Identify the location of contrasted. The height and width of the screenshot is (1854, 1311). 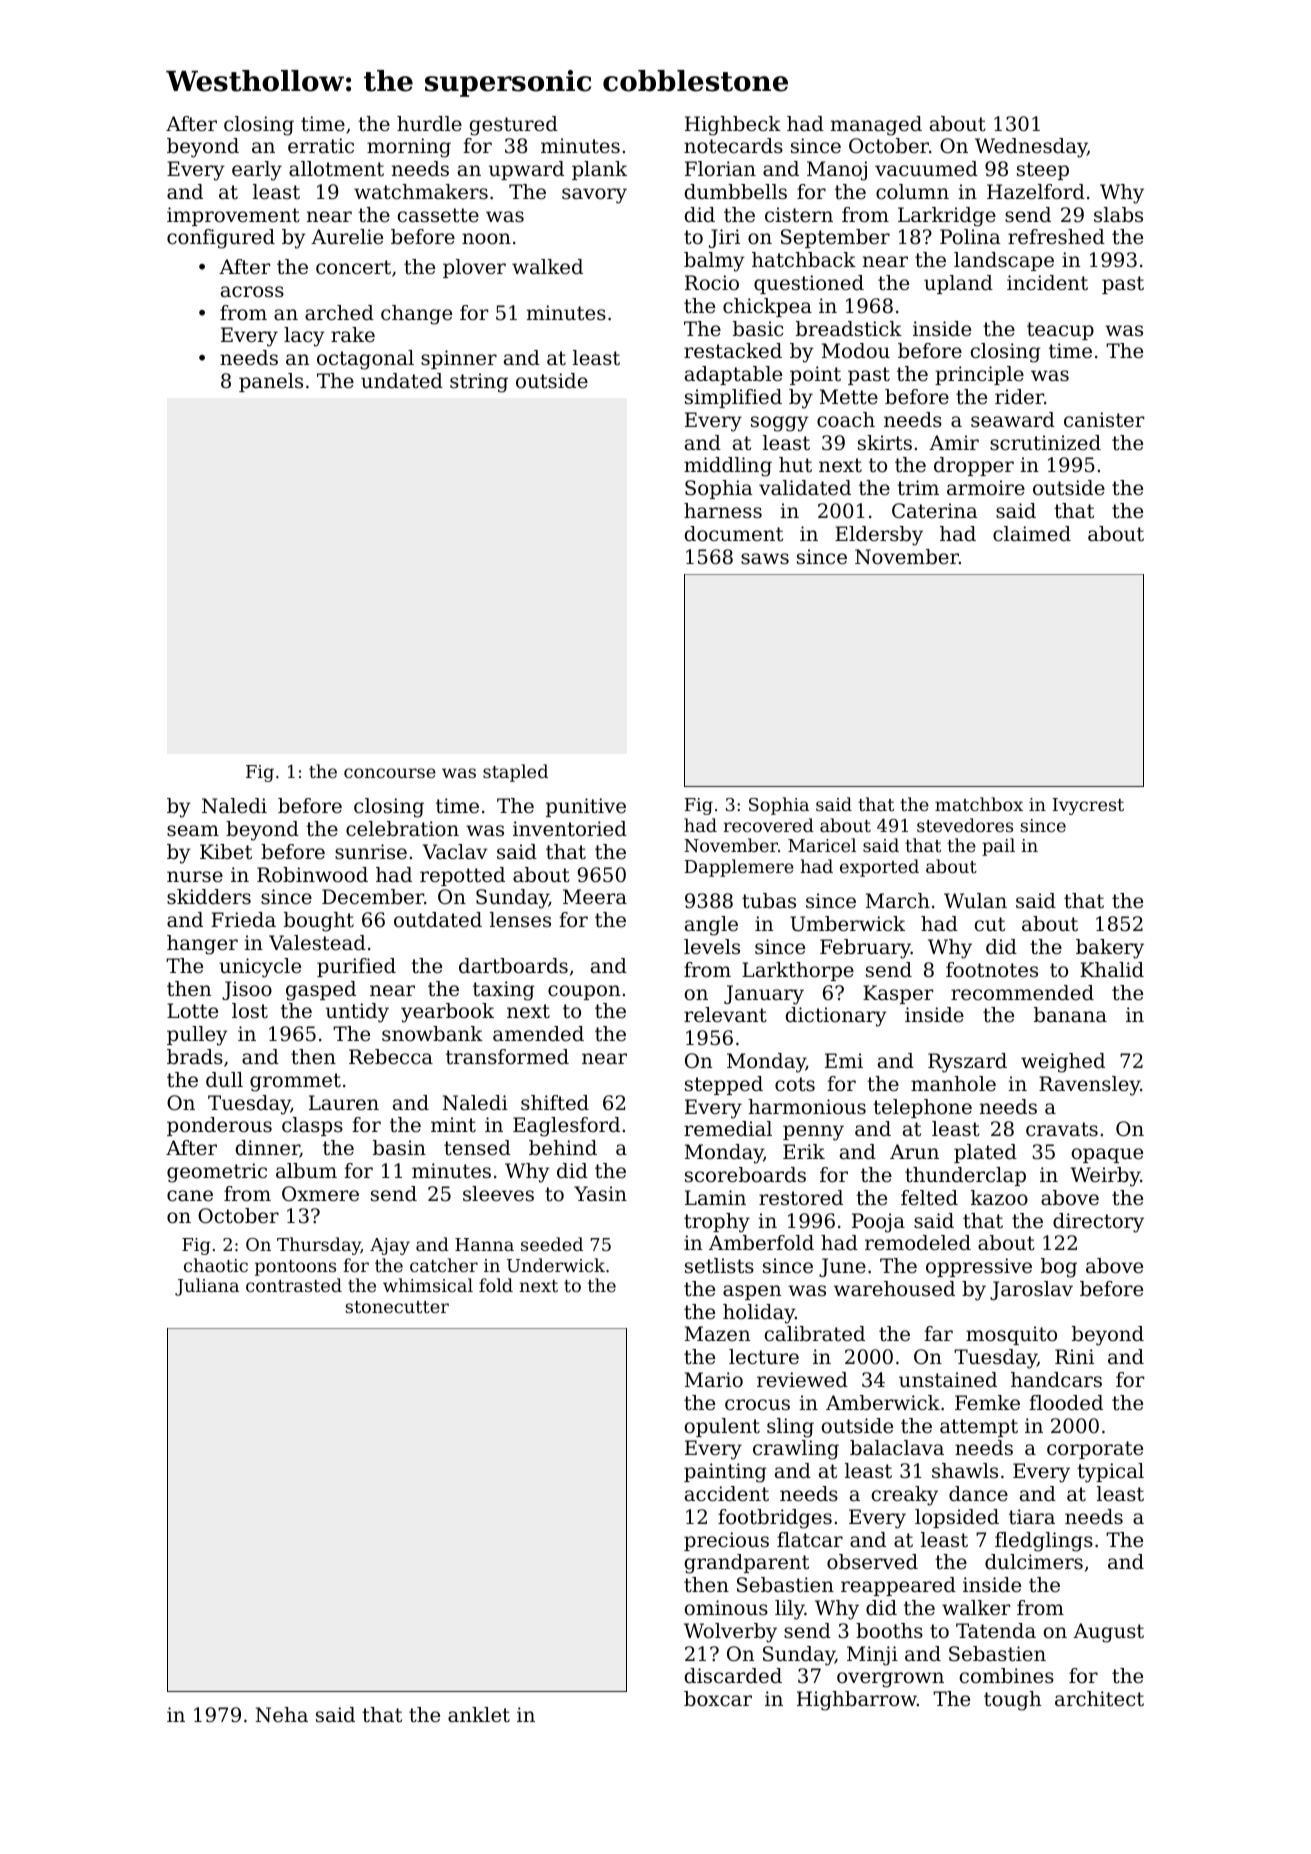
(294, 1285).
